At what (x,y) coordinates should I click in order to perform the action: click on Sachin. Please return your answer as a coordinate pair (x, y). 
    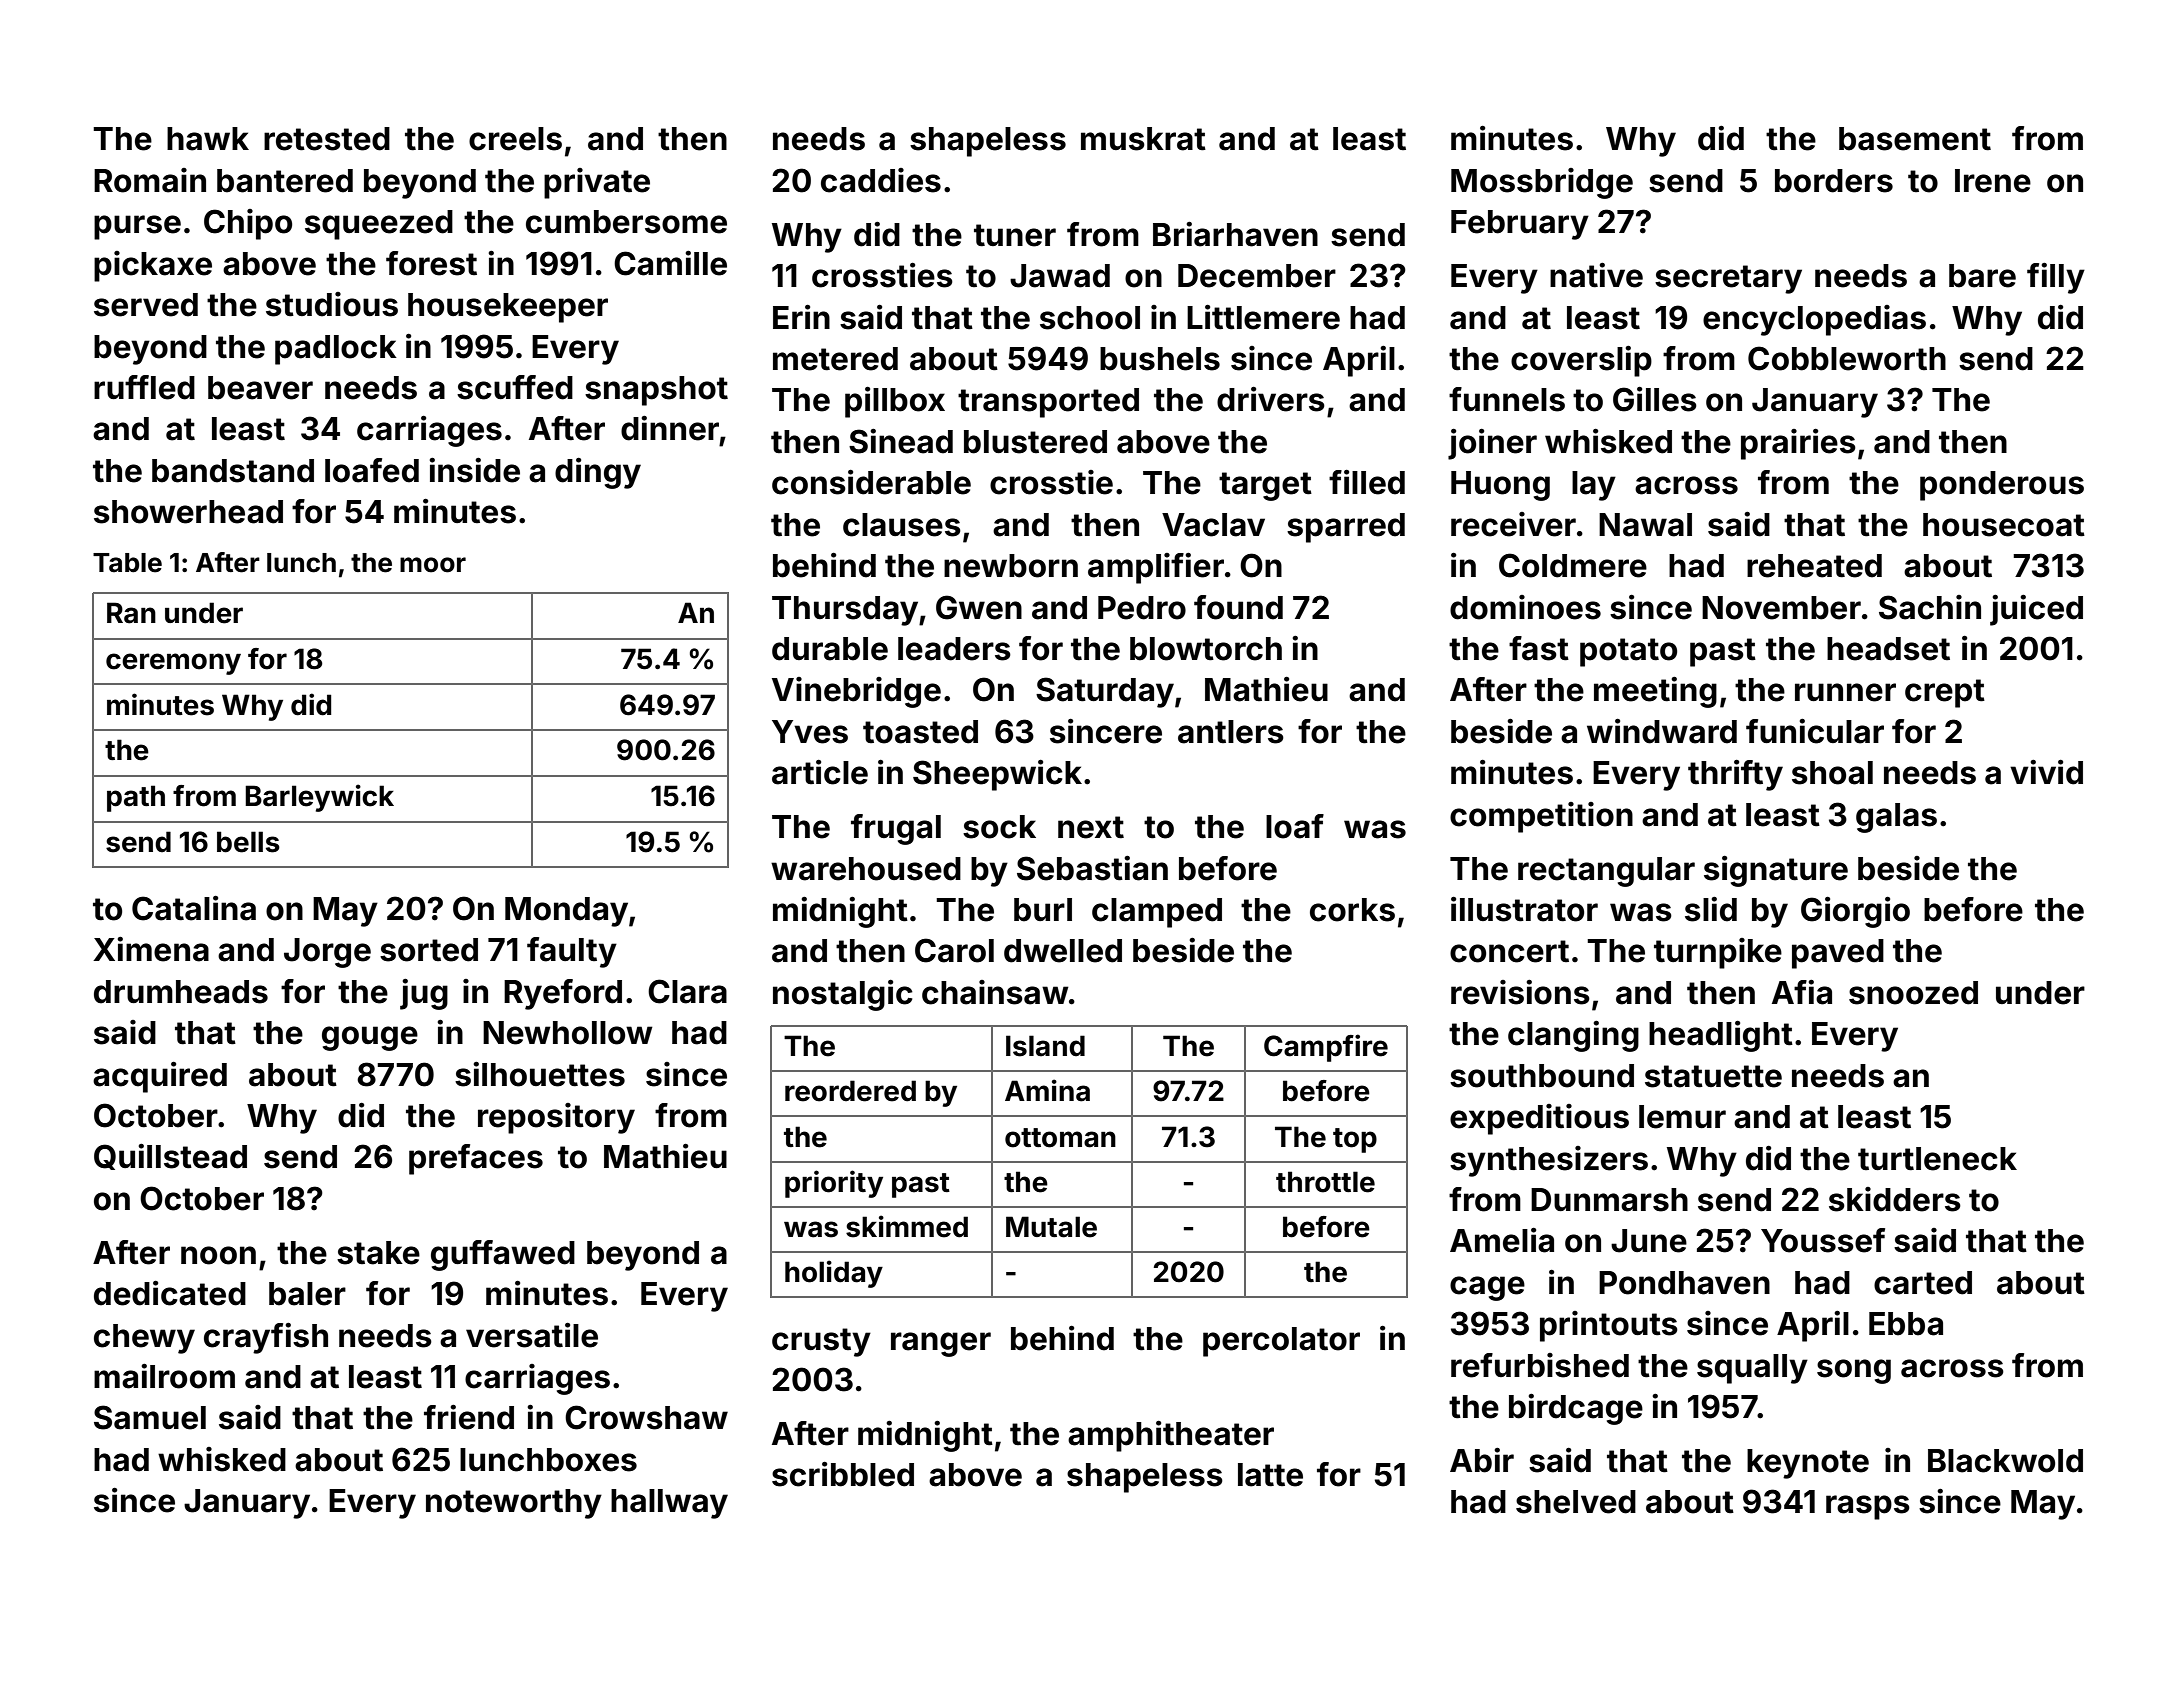
    Looking at the image, I should click on (1930, 607).
